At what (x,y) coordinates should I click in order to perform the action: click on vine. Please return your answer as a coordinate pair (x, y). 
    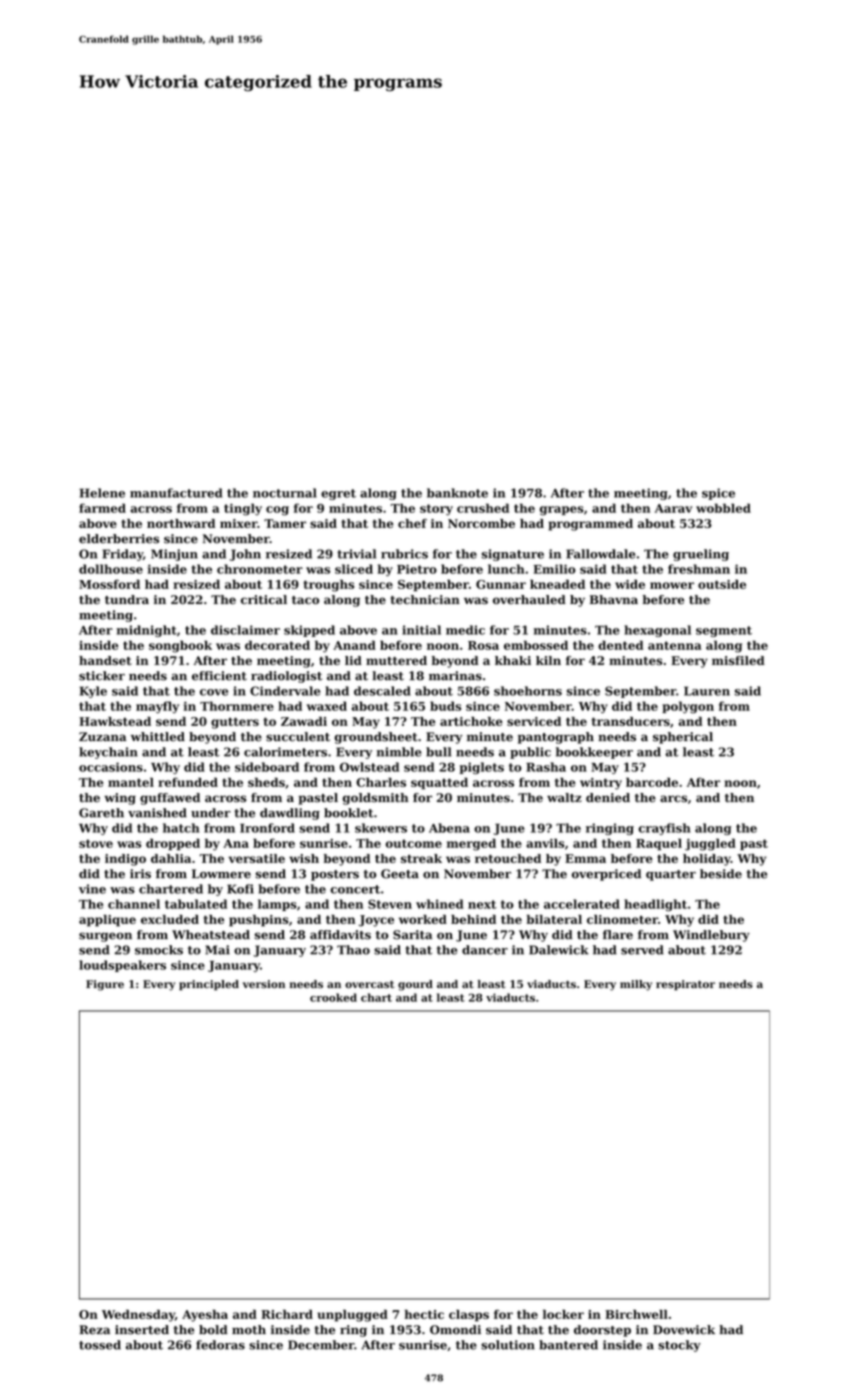
    Looking at the image, I should click on (92, 889).
